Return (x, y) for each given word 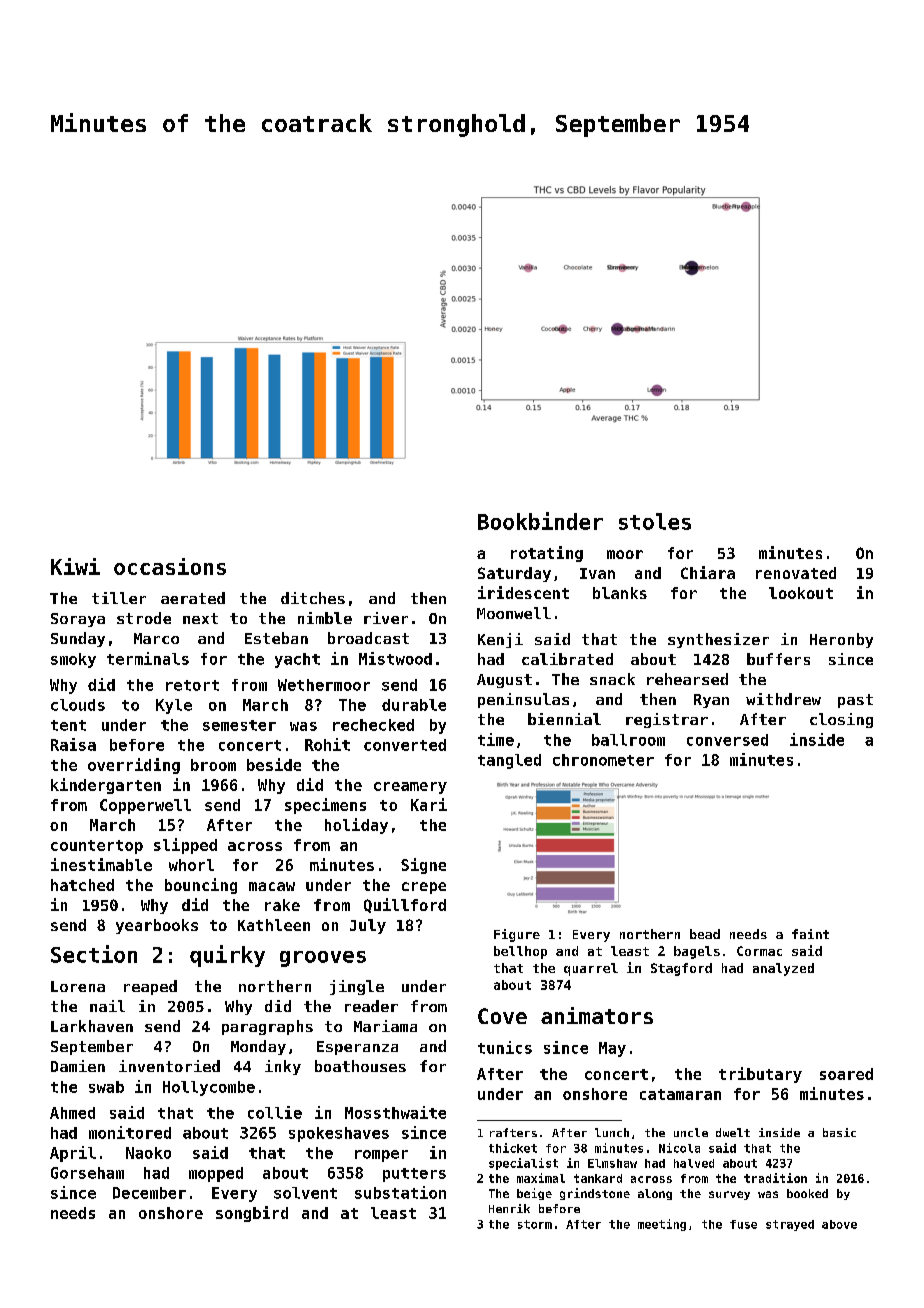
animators (597, 1015)
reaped (150, 987)
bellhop (520, 952)
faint (810, 934)
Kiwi (75, 566)
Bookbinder (540, 521)
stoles (655, 521)
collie (275, 1112)
